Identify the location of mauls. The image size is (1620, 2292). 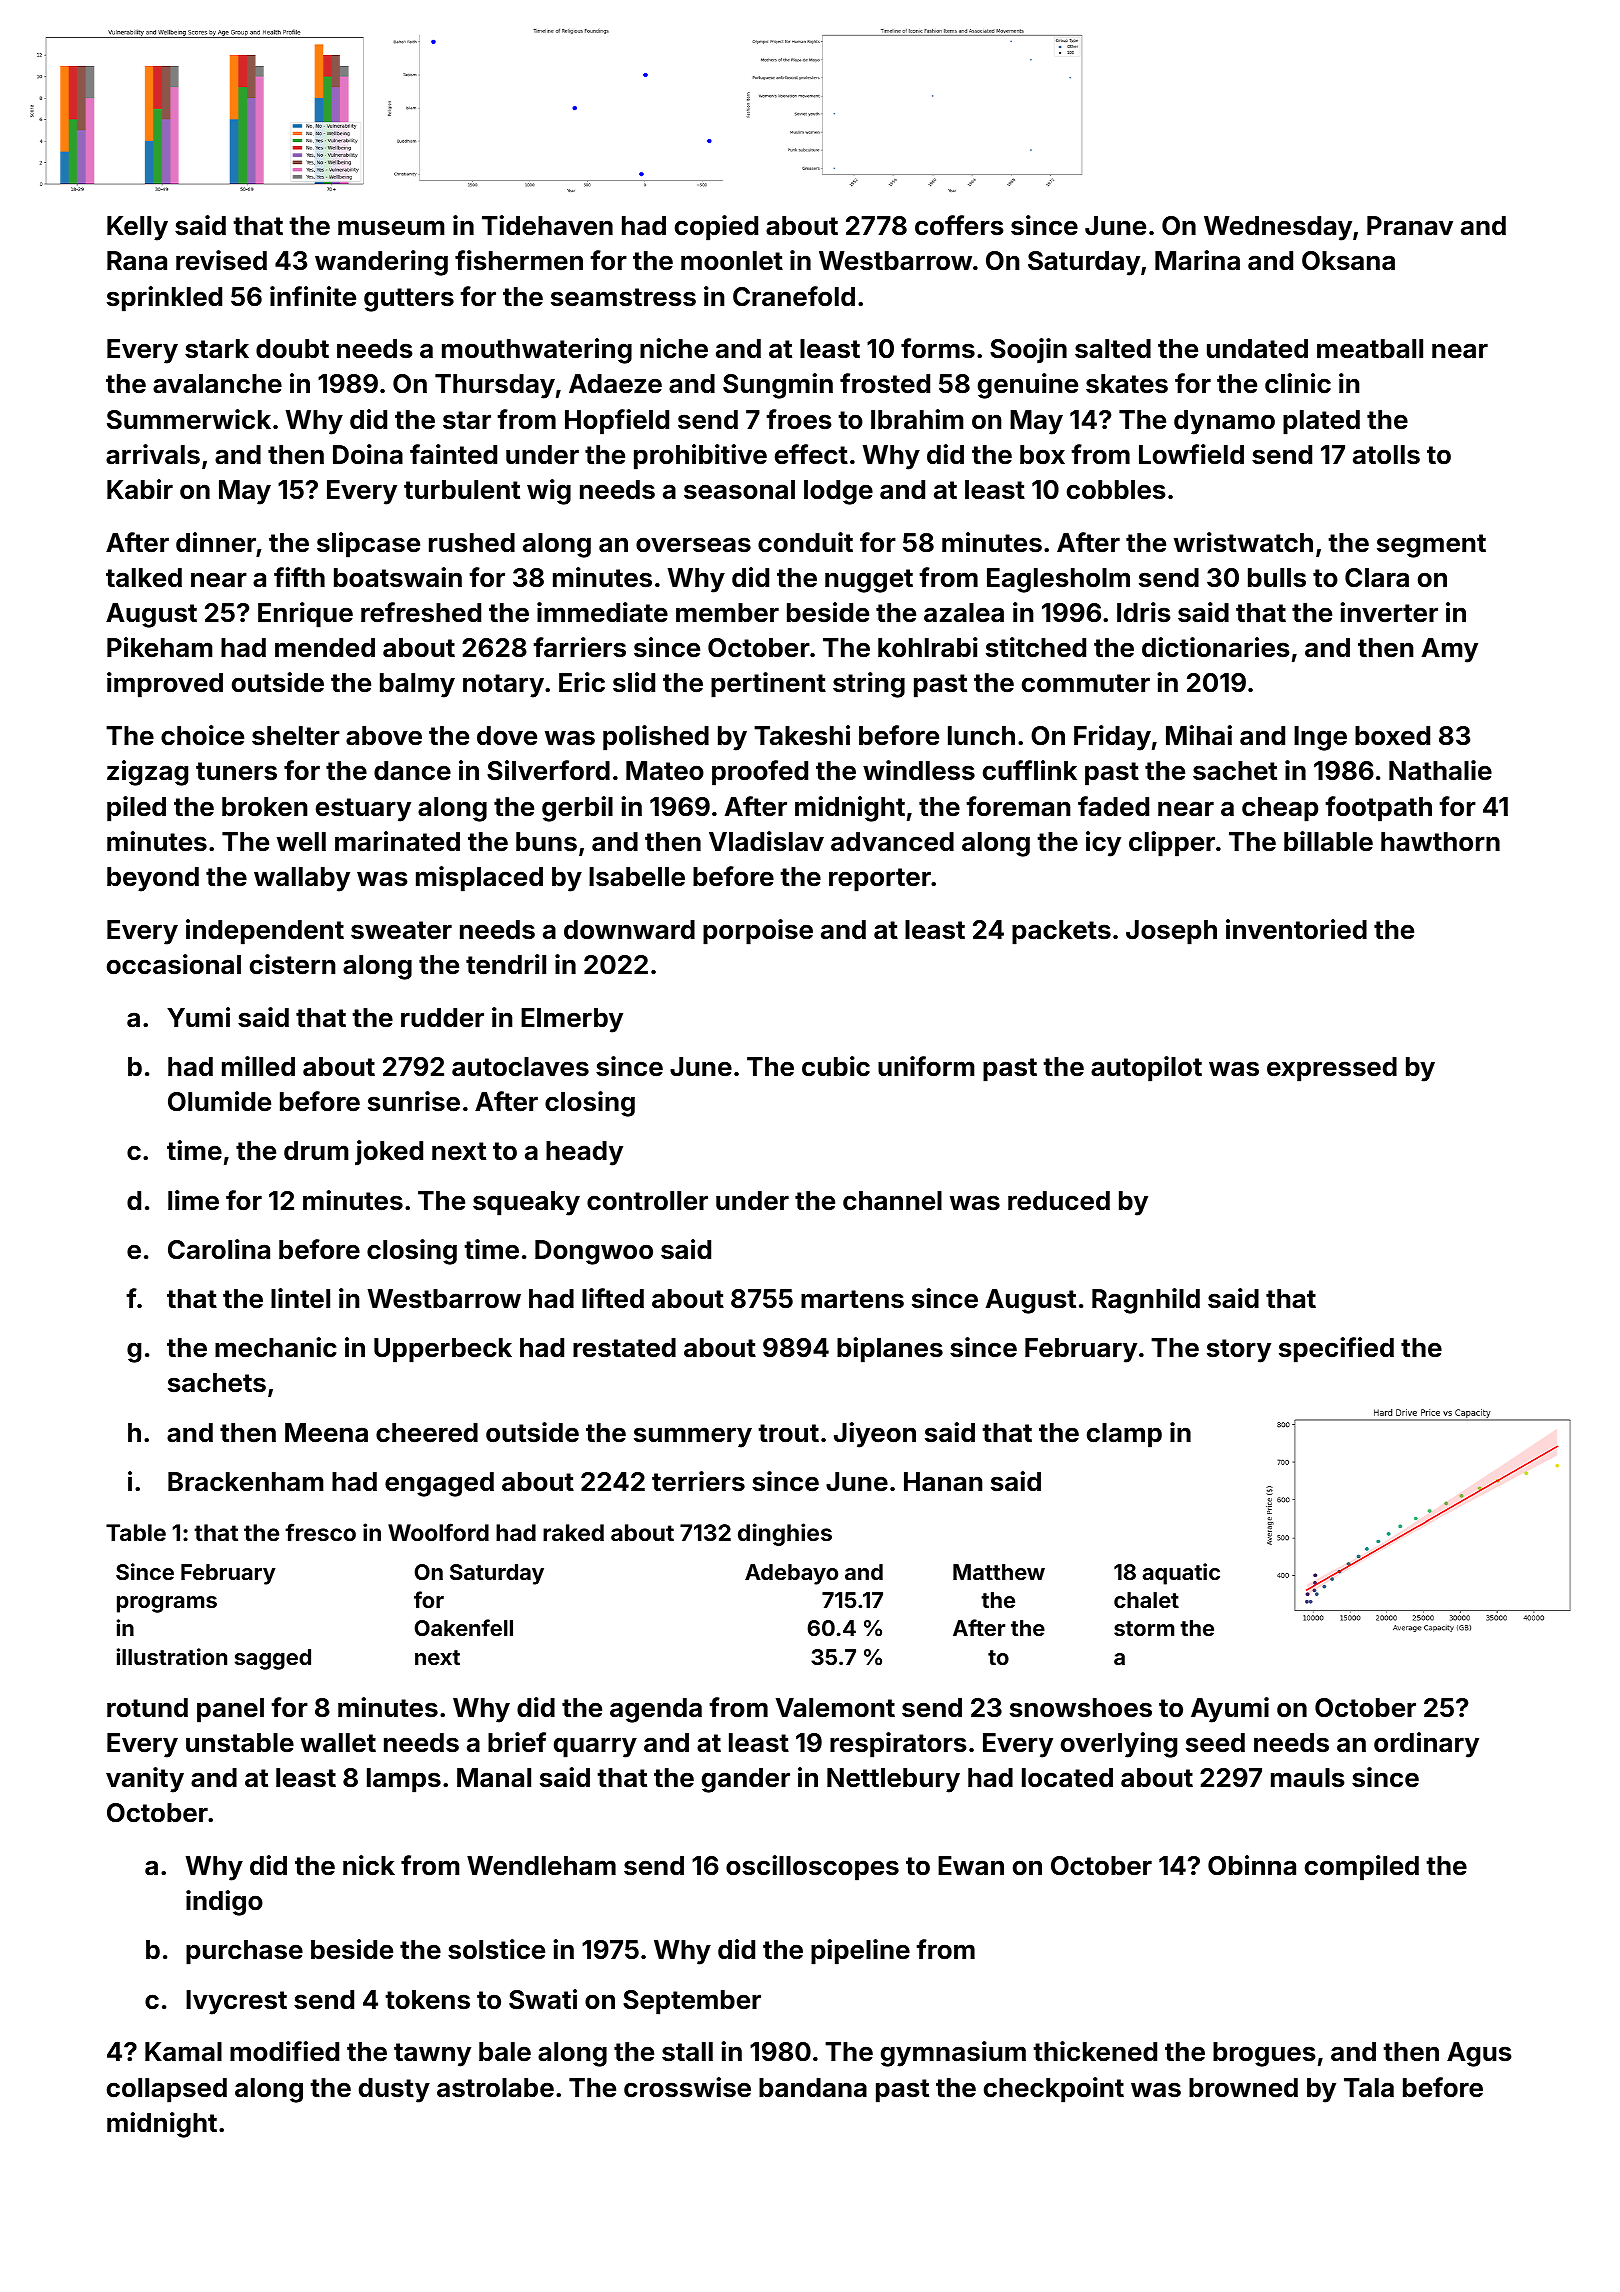
(1308, 1778).
